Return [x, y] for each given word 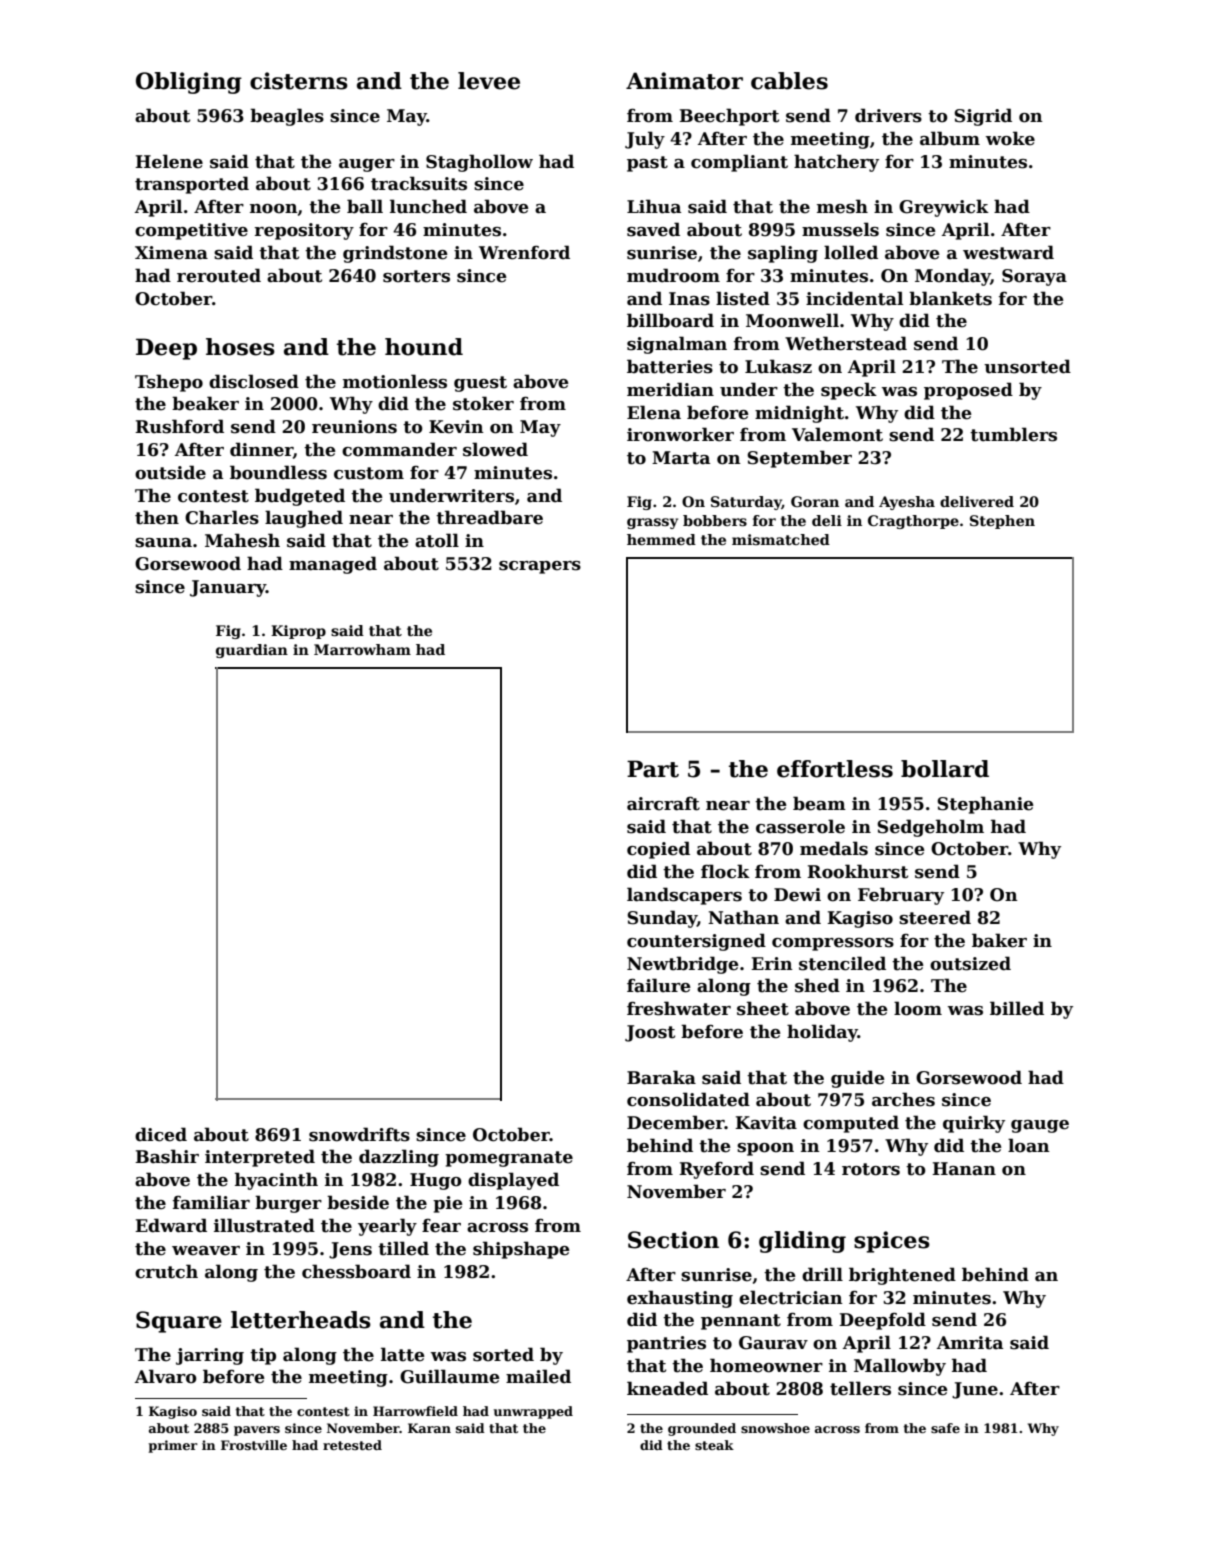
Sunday [662, 919]
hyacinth [276, 1181]
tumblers [1013, 434]
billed [1017, 1008]
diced [161, 1134]
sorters [416, 276]
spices [892, 1242]
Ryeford [716, 1170]
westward [1008, 252]
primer [173, 1446]
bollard [945, 769]
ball [365, 206]
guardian [252, 651]
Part [653, 769]
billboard [670, 320]
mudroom [673, 275]
